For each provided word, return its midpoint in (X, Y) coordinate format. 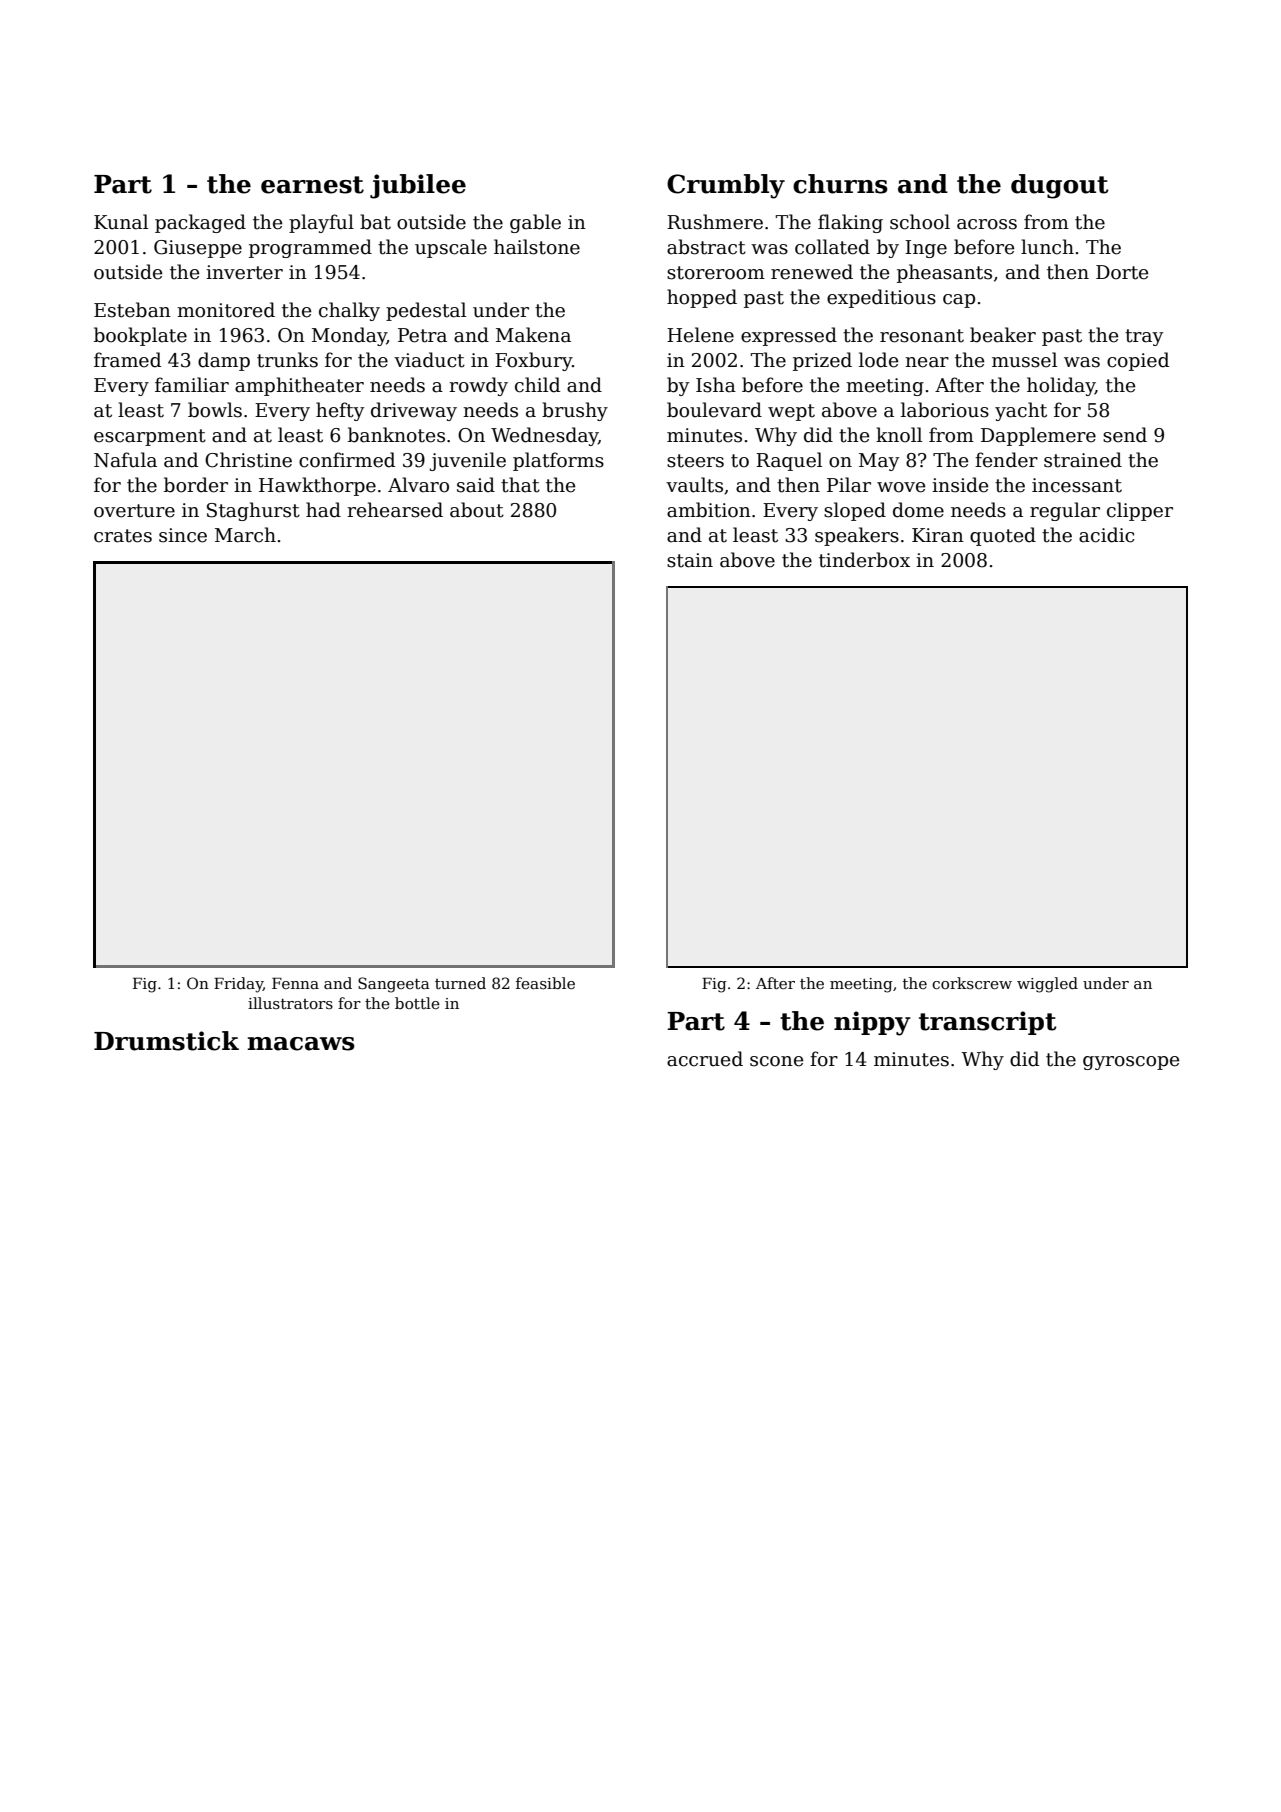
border (196, 485)
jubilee (418, 186)
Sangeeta (394, 985)
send (1125, 435)
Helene (700, 335)
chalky (349, 311)
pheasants (944, 273)
